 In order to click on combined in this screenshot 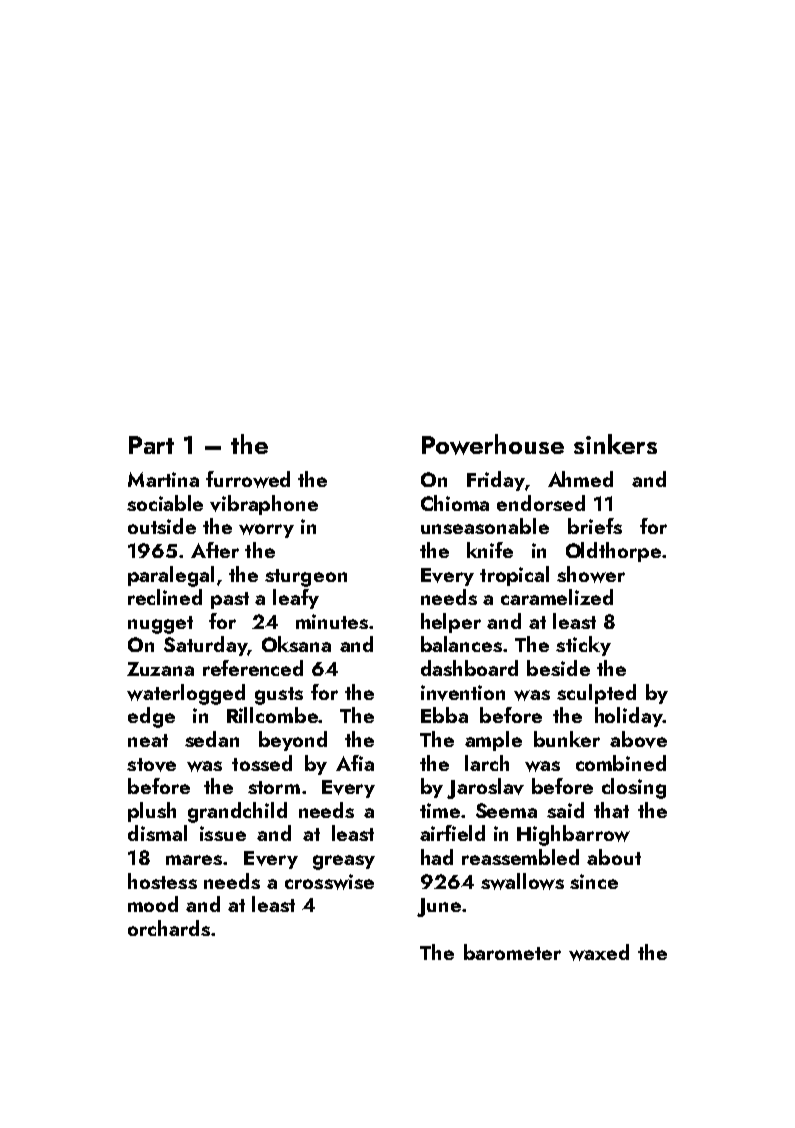, I will do `click(621, 763)`.
